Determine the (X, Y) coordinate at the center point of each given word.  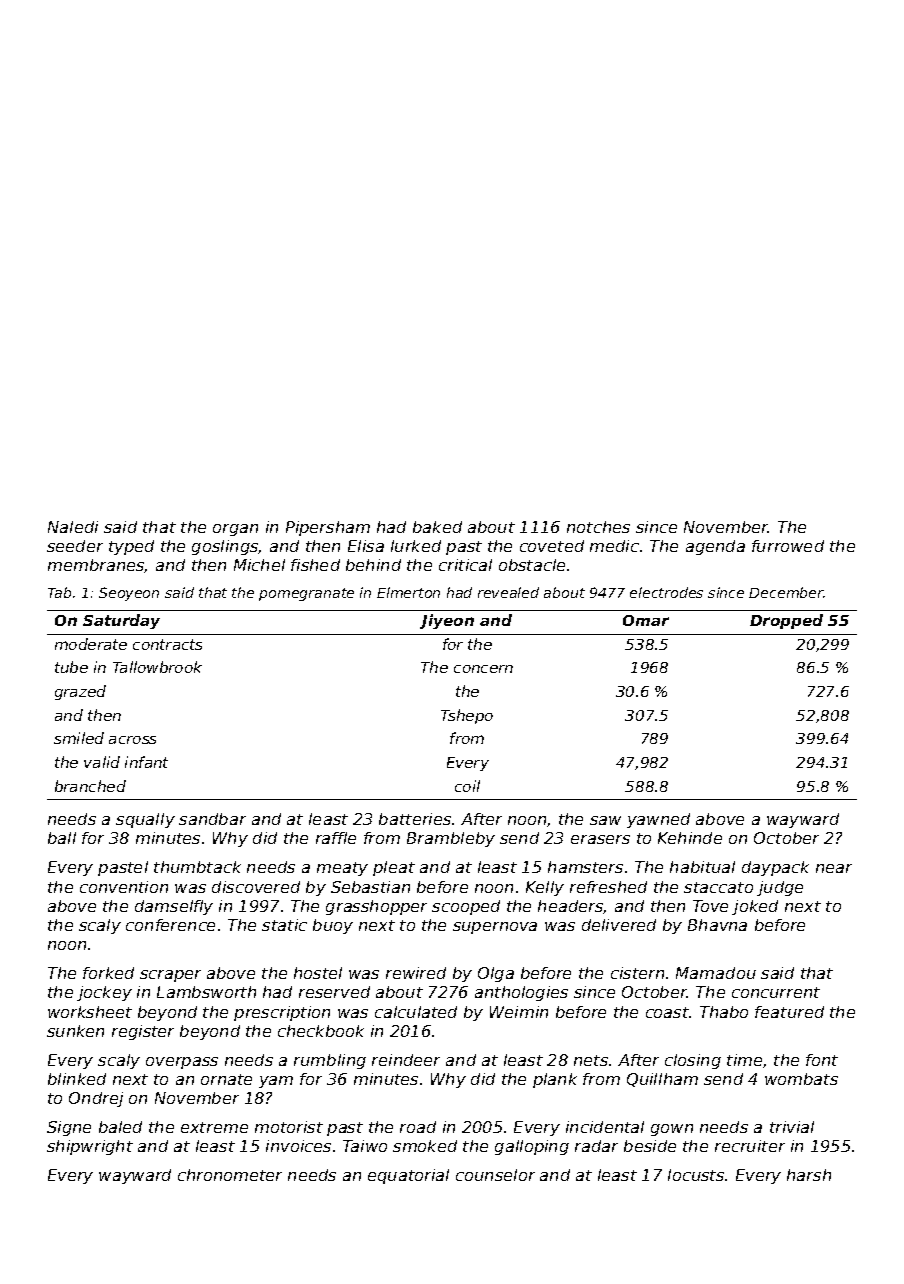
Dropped (786, 621)
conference (170, 925)
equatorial (408, 1176)
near (834, 868)
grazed (80, 692)
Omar (646, 620)
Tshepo (467, 716)
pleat (394, 868)
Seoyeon (129, 594)
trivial (792, 1127)
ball (62, 838)
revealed (508, 592)
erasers (600, 839)
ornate (226, 1079)
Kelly (545, 888)
